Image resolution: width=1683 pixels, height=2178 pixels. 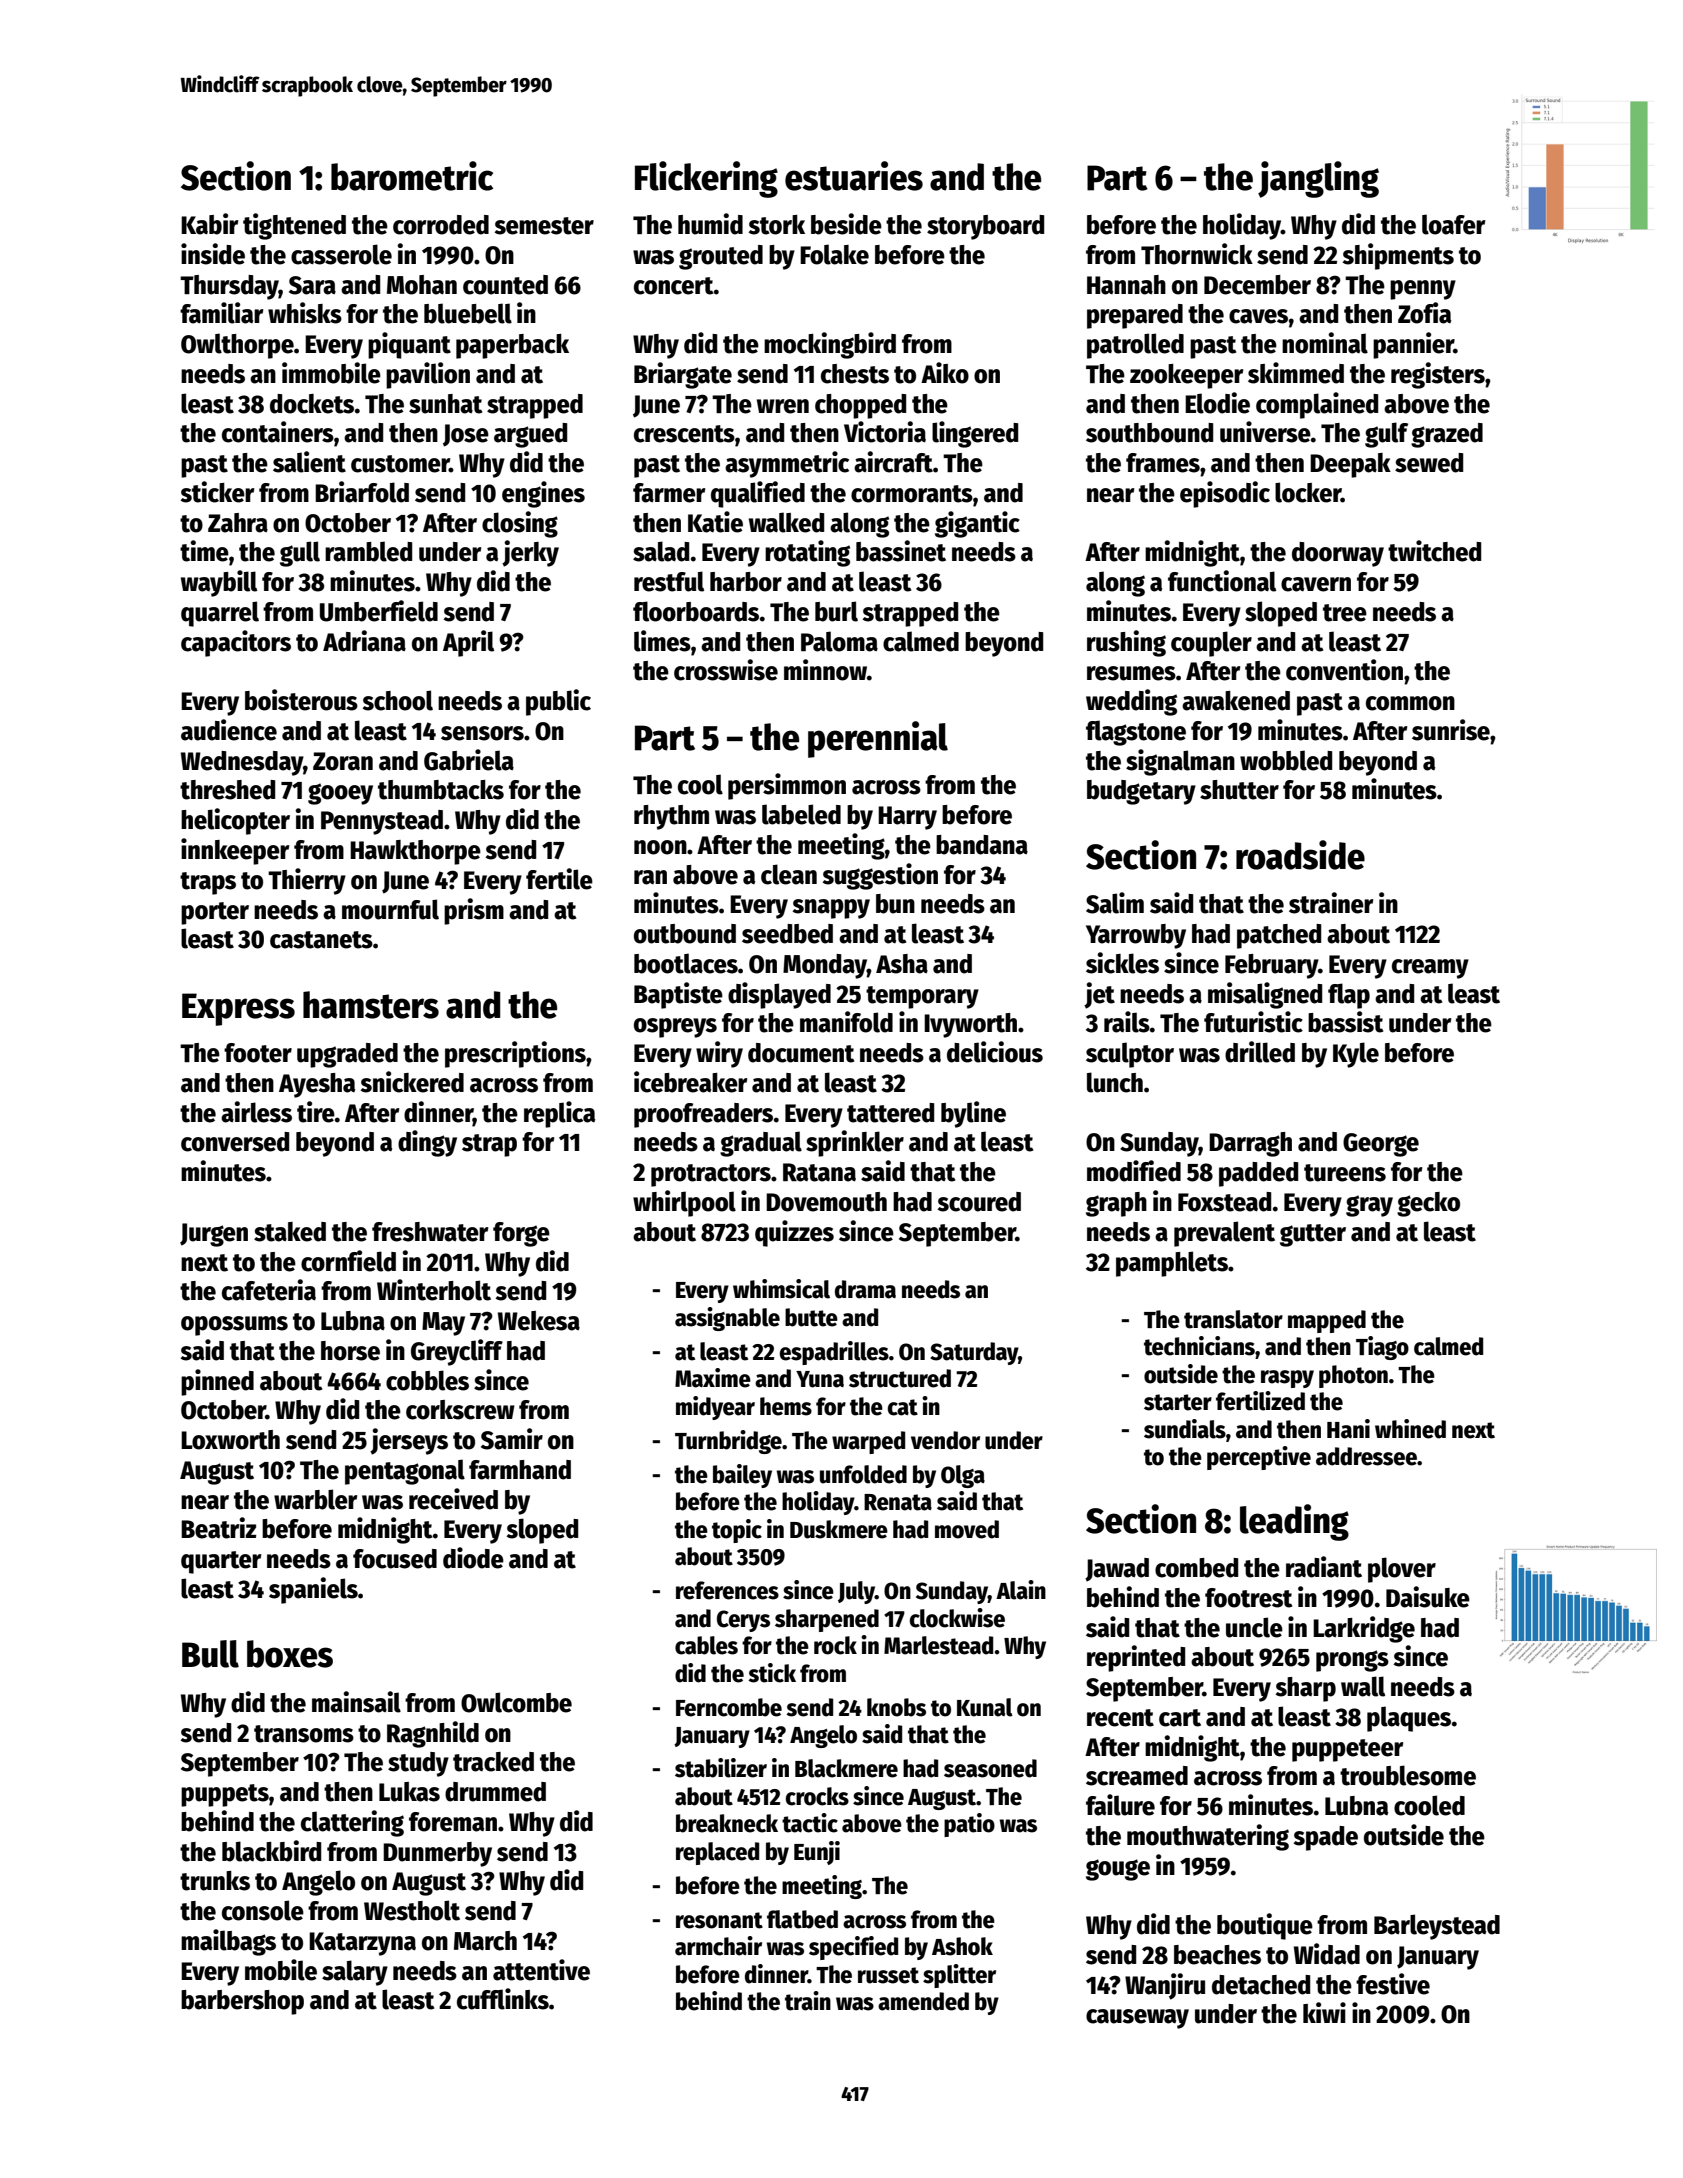 I want to click on airless, so click(x=256, y=1112).
